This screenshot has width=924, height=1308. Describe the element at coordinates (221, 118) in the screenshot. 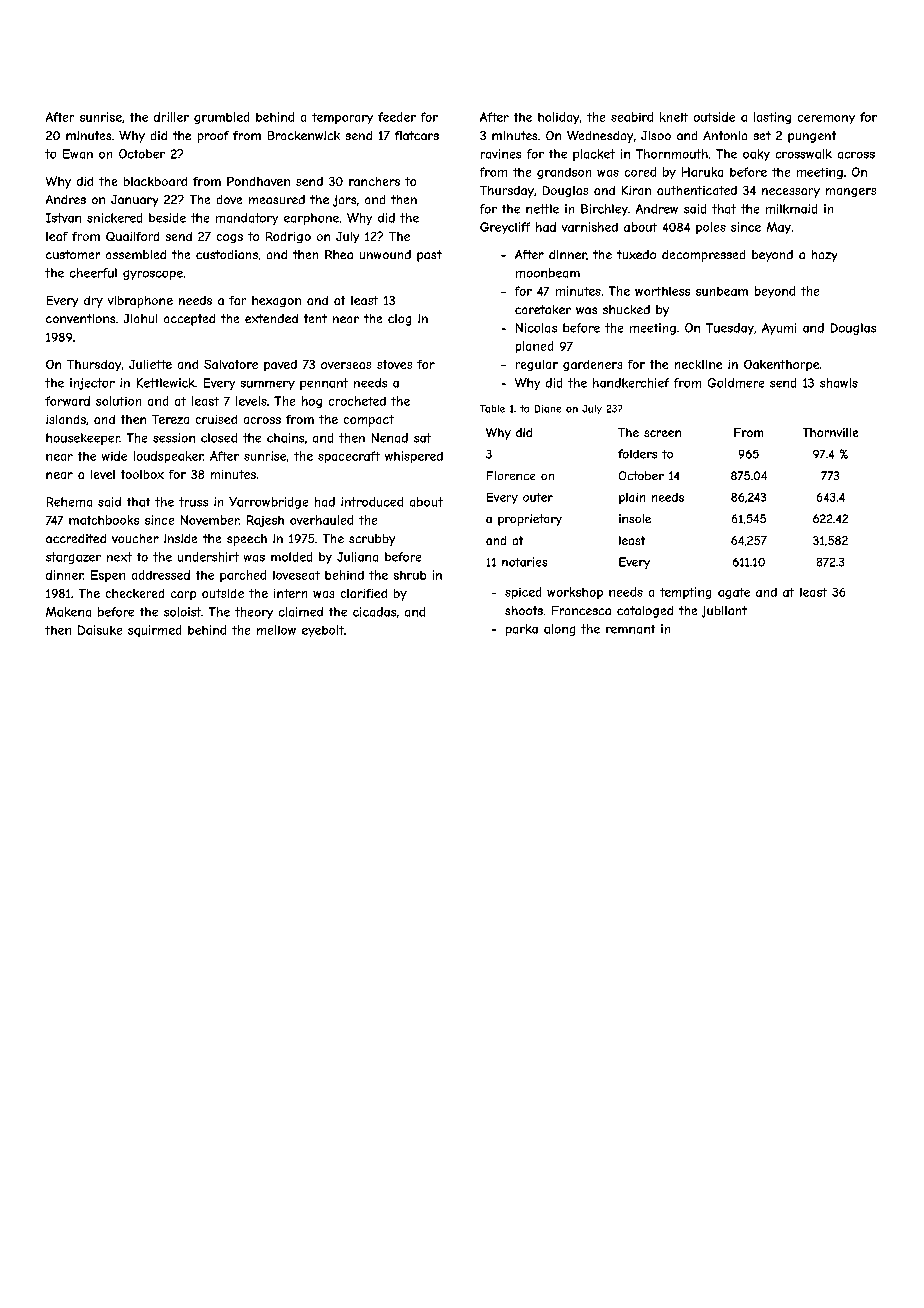

I see `grumbled` at that location.
